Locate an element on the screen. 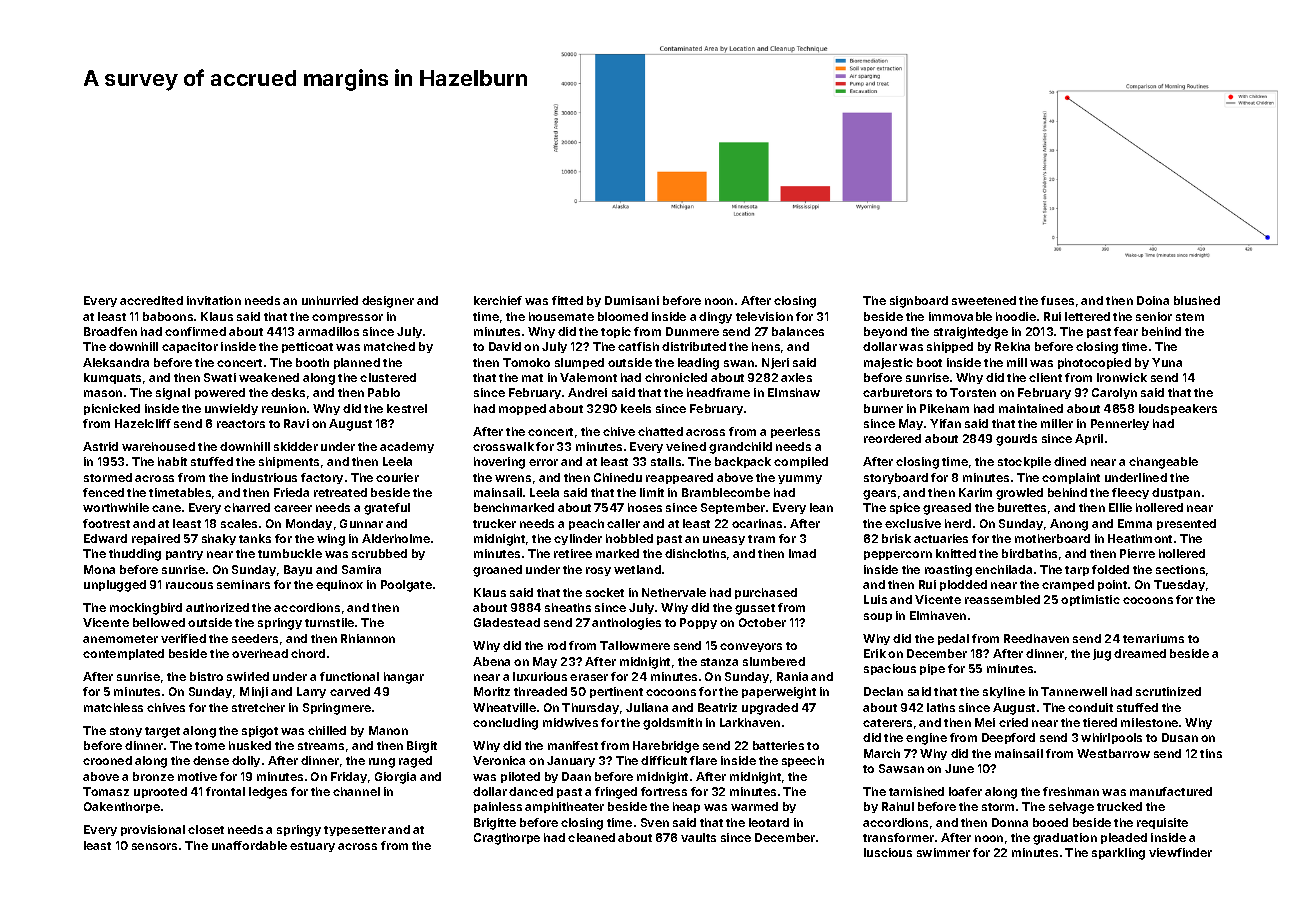  Bramblecombe is located at coordinates (726, 492).
